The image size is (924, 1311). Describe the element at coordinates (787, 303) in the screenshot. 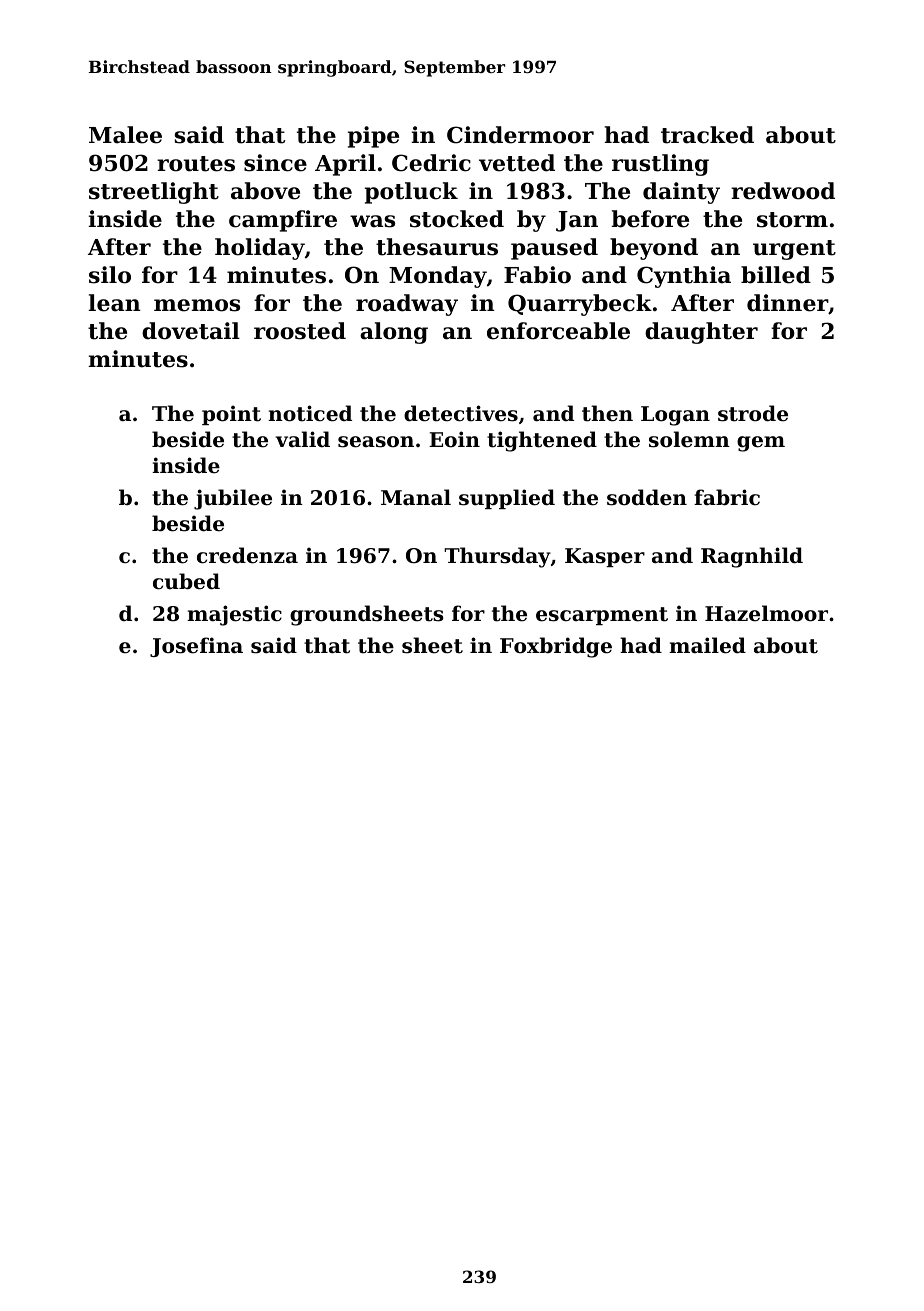

I see `dinner` at that location.
